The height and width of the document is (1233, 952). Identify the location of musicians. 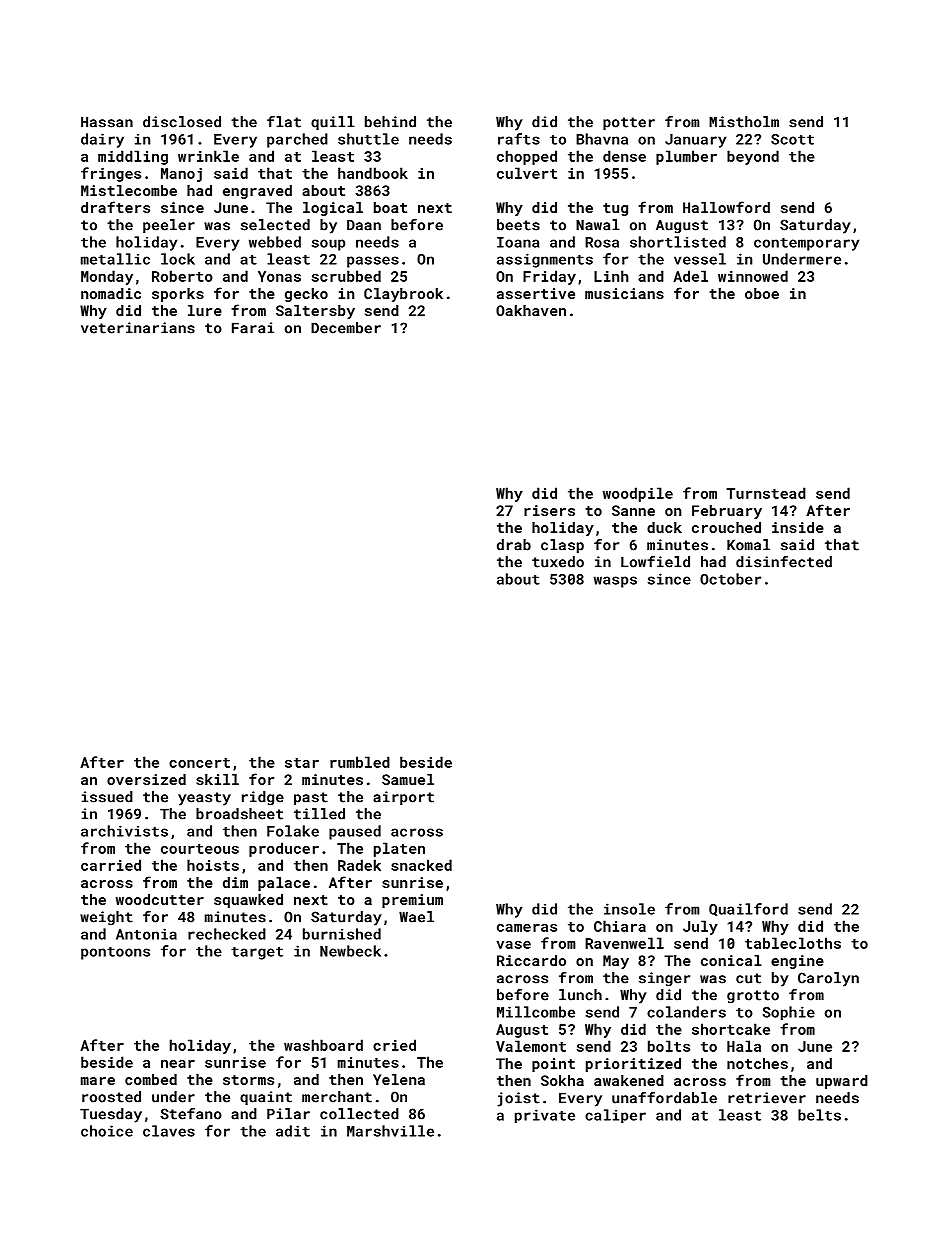
(624, 293).
